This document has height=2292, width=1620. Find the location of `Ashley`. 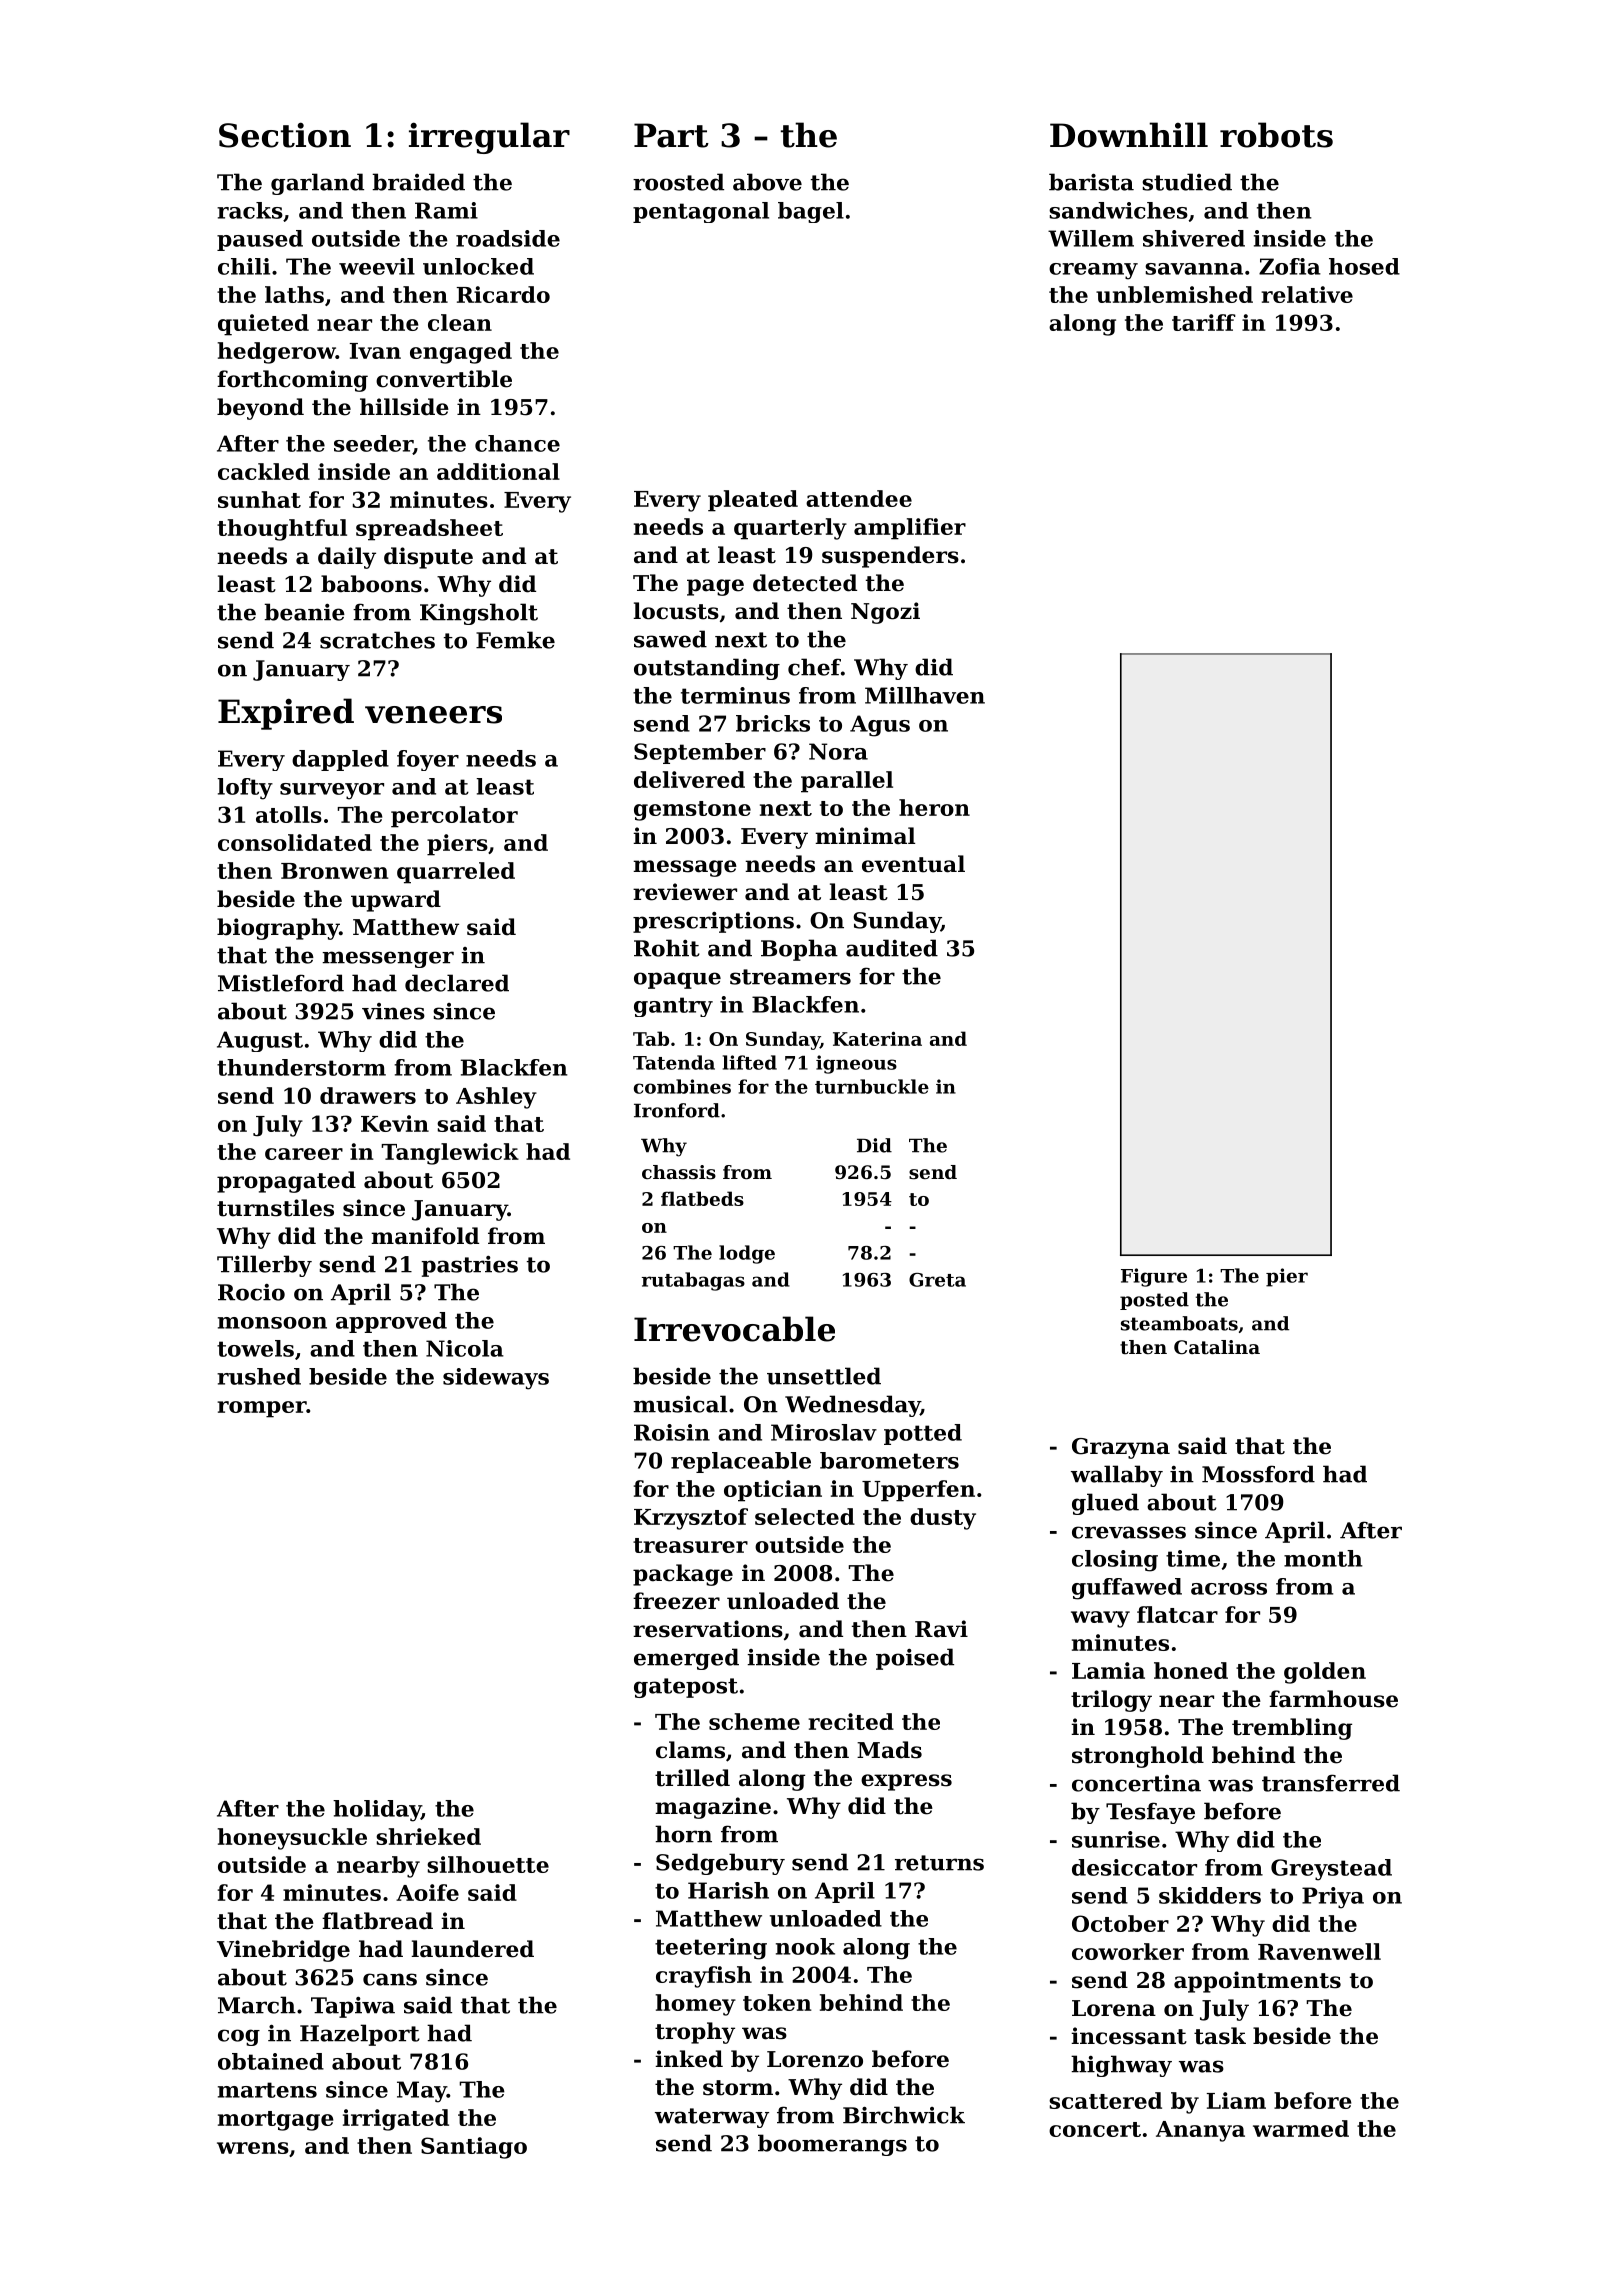

Ashley is located at coordinates (496, 1098).
